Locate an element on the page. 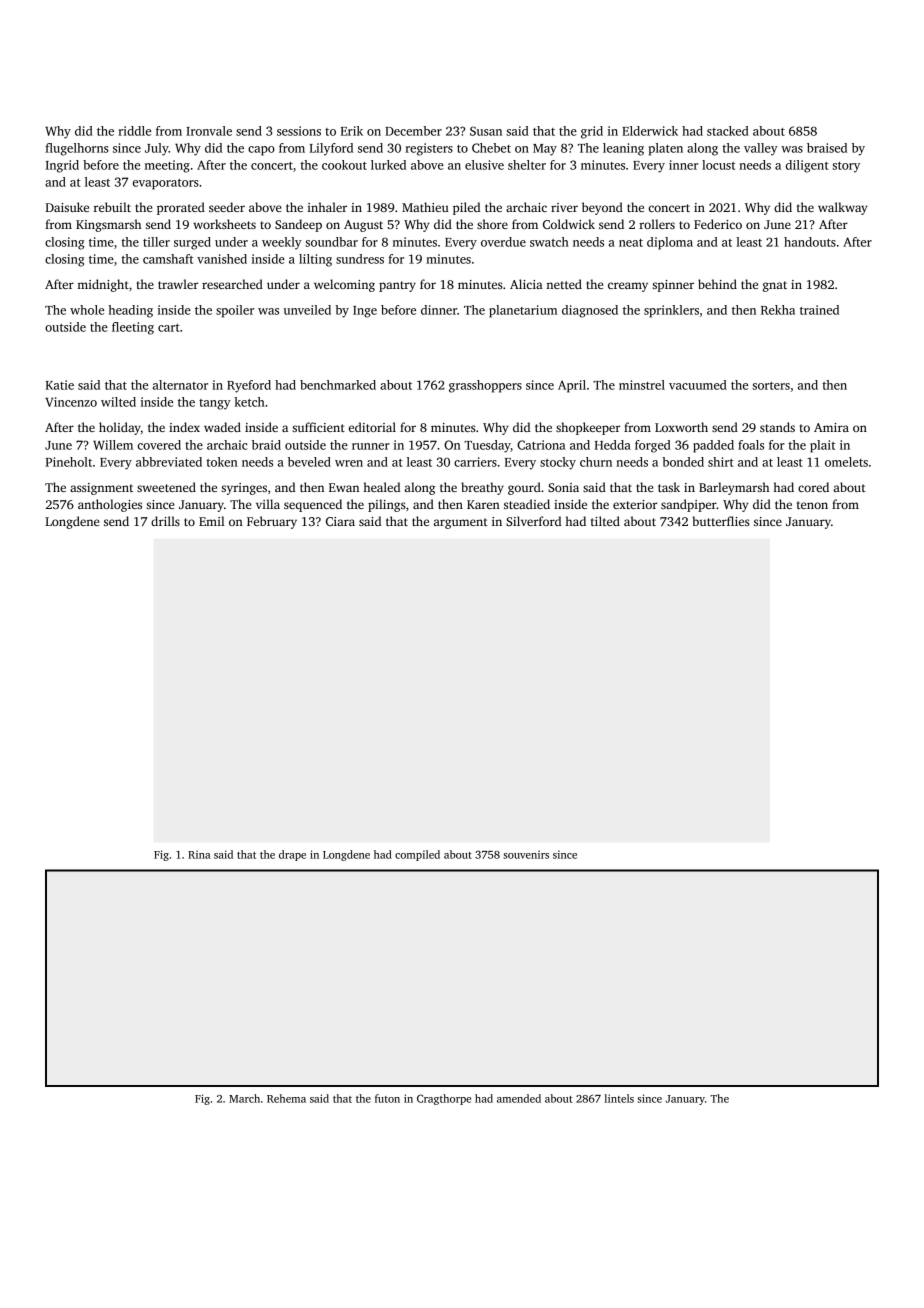 Image resolution: width=924 pixels, height=1308 pixels. drills is located at coordinates (165, 521).
